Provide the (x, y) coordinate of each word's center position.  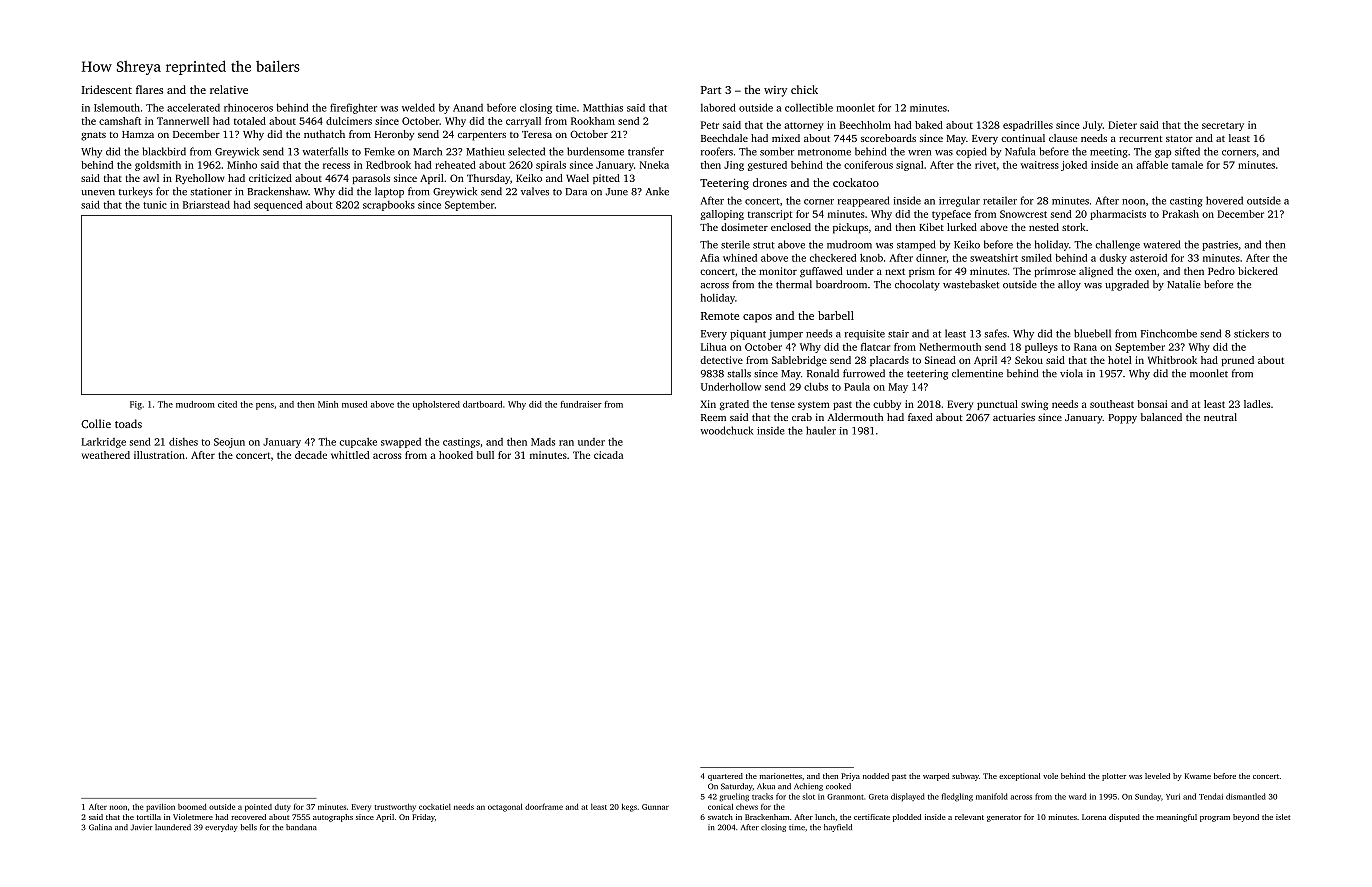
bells (249, 827)
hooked (456, 455)
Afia (709, 258)
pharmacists (1118, 215)
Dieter (1122, 125)
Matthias (603, 108)
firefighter (353, 108)
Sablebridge (799, 361)
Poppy (1123, 419)
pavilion (160, 807)
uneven (98, 193)
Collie (96, 423)
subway (965, 777)
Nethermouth (950, 347)
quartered (725, 777)
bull (485, 455)
